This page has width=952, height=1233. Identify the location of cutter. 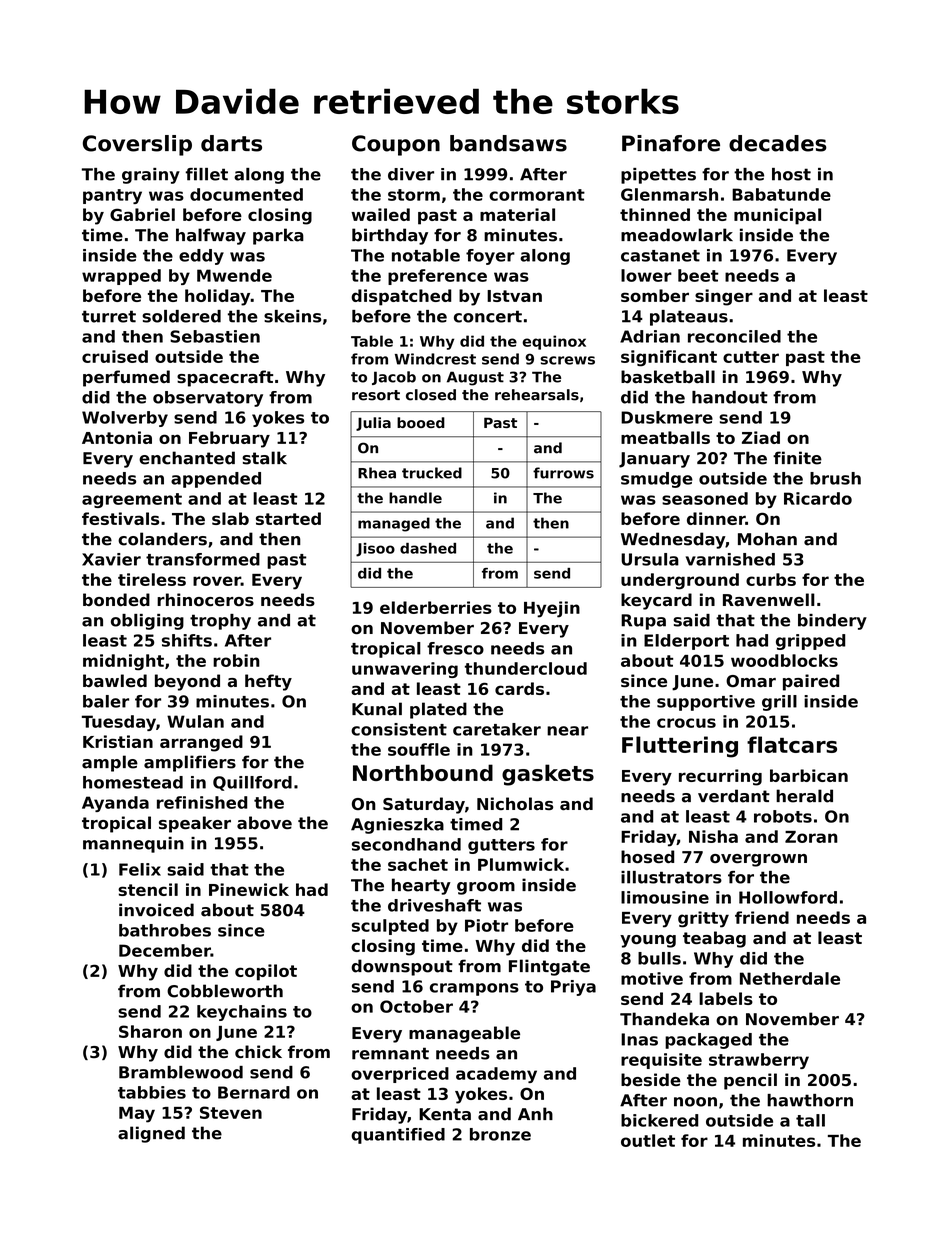
(751, 357).
